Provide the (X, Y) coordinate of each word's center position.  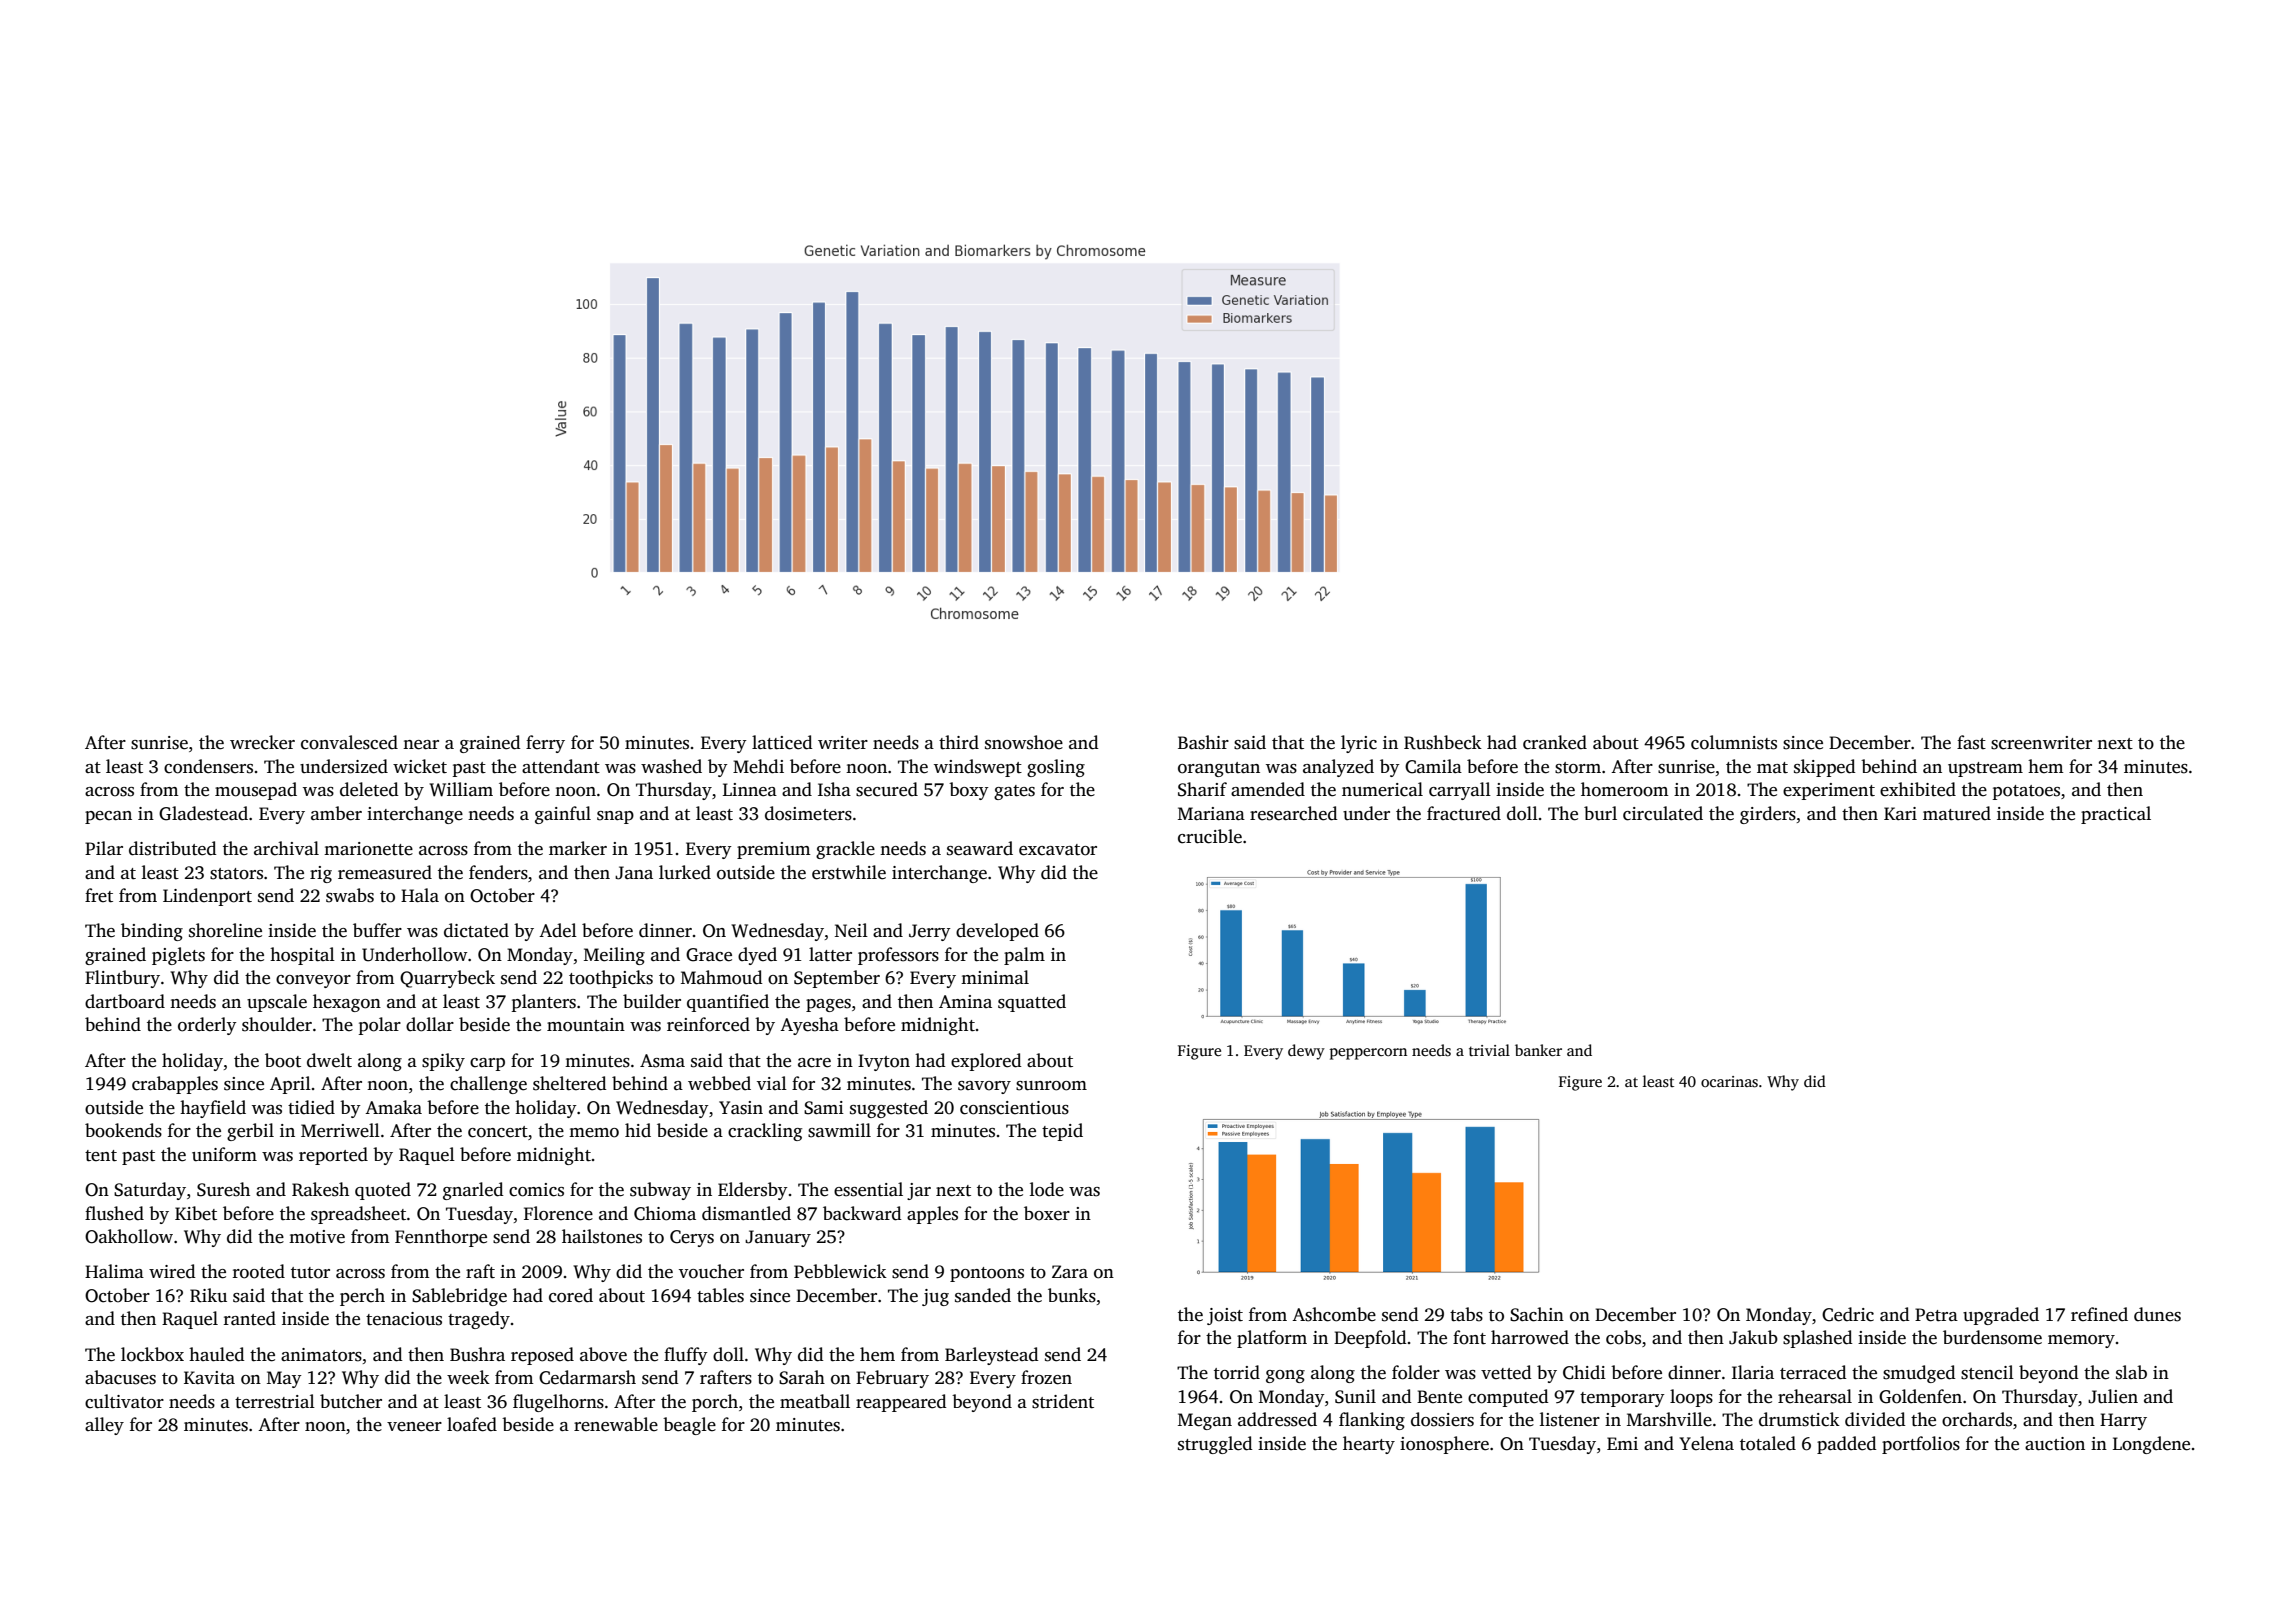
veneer (414, 1427)
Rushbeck (1443, 742)
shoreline (225, 930)
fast (1971, 742)
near (421, 745)
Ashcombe (1334, 1314)
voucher (711, 1271)
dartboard (125, 1001)
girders (1768, 815)
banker (1538, 1050)
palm (1024, 956)
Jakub (1753, 1337)
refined (2099, 1314)
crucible (1210, 836)
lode (1047, 1189)
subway (660, 1191)
